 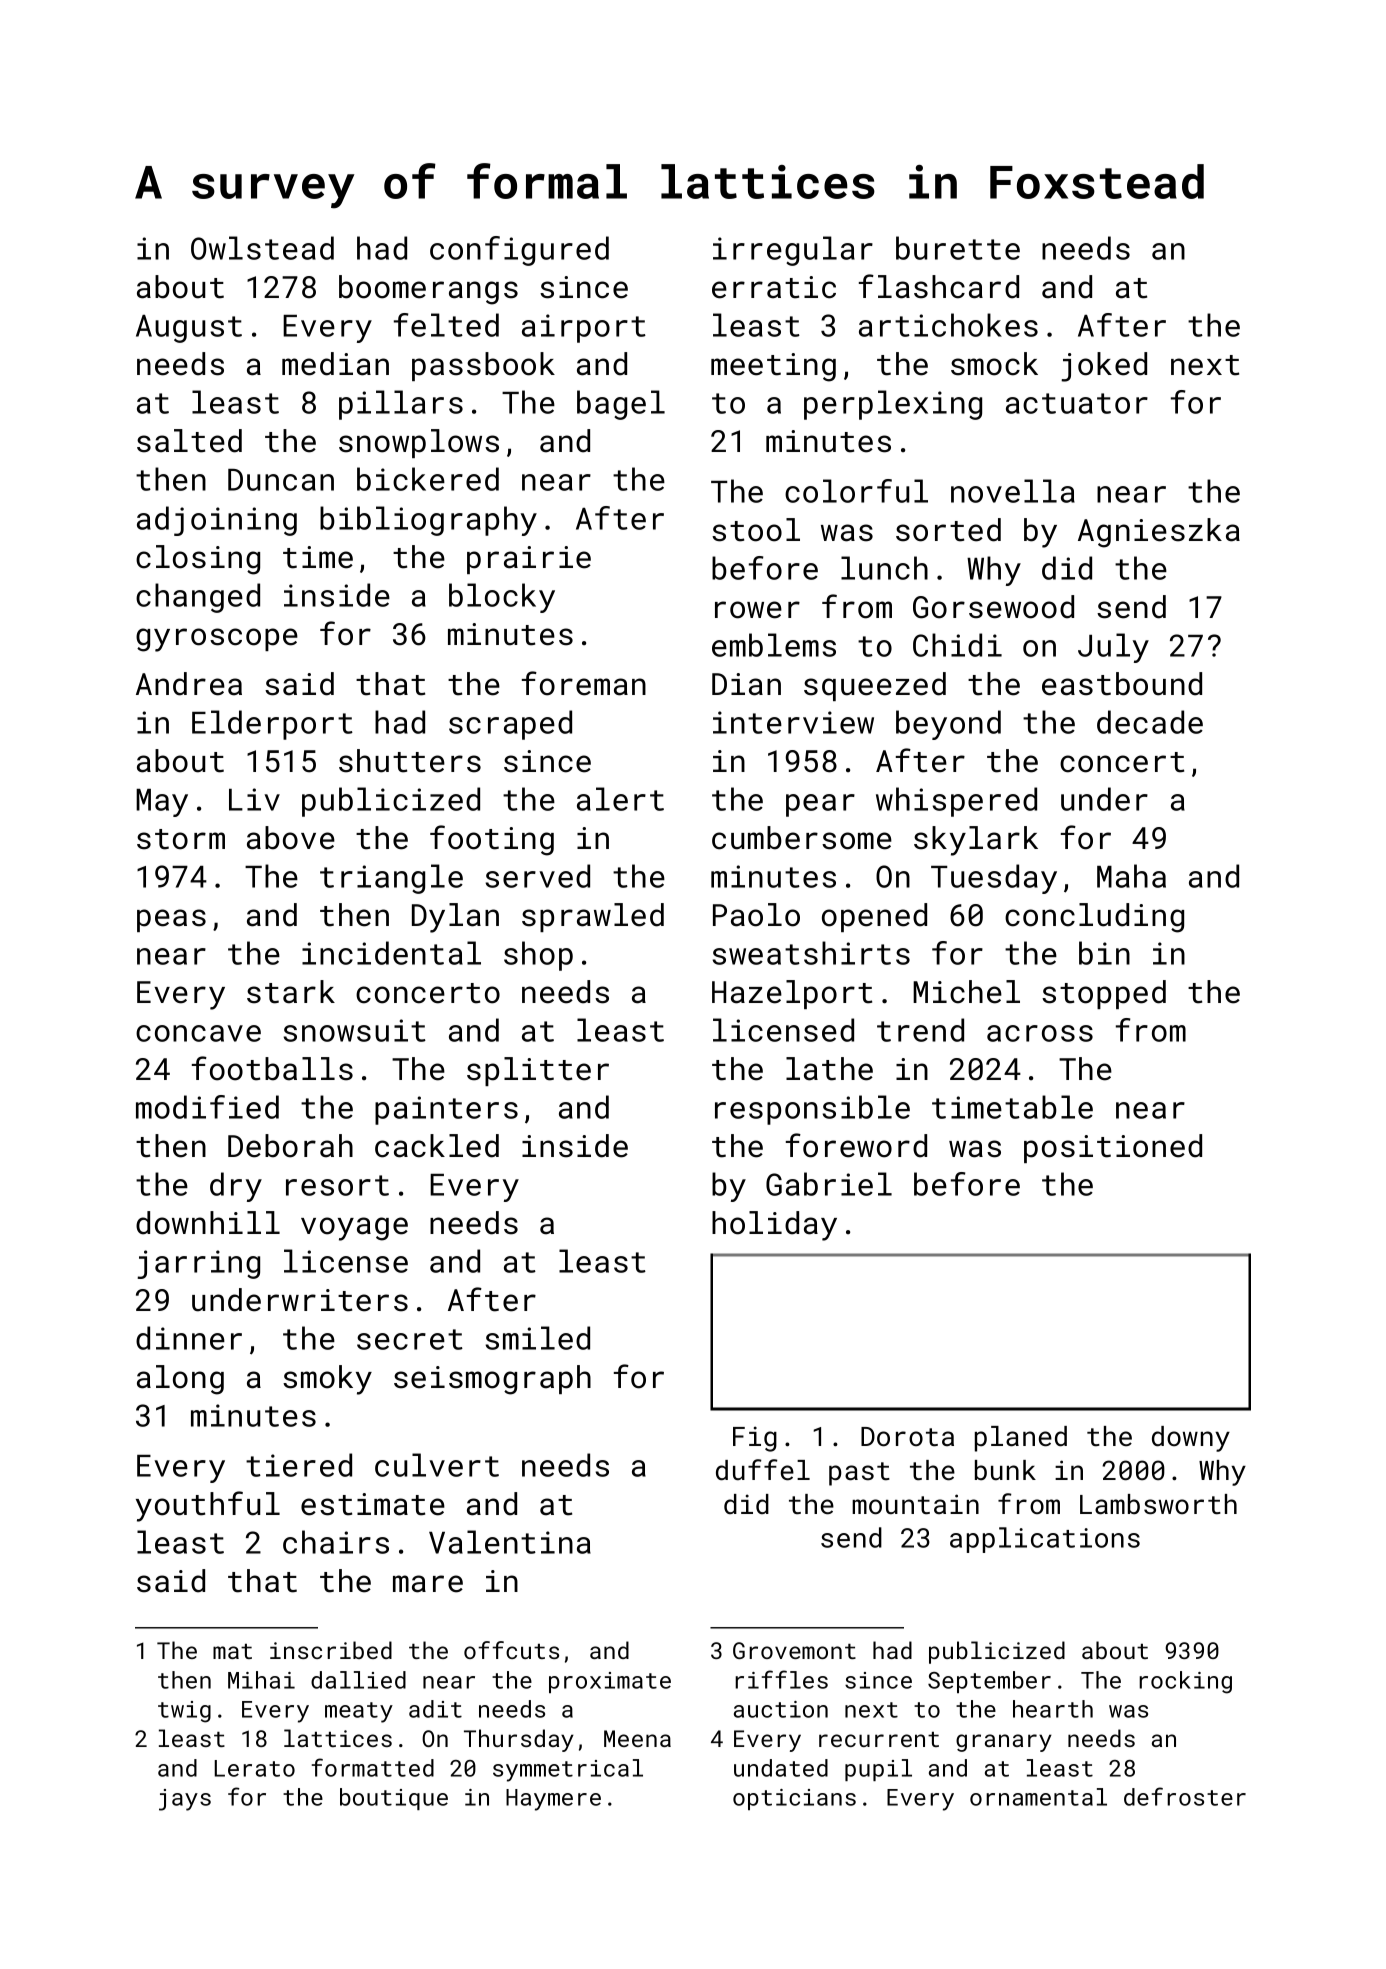 What do you see at coordinates (856, 1145) in the screenshot?
I see `foreword` at bounding box center [856, 1145].
